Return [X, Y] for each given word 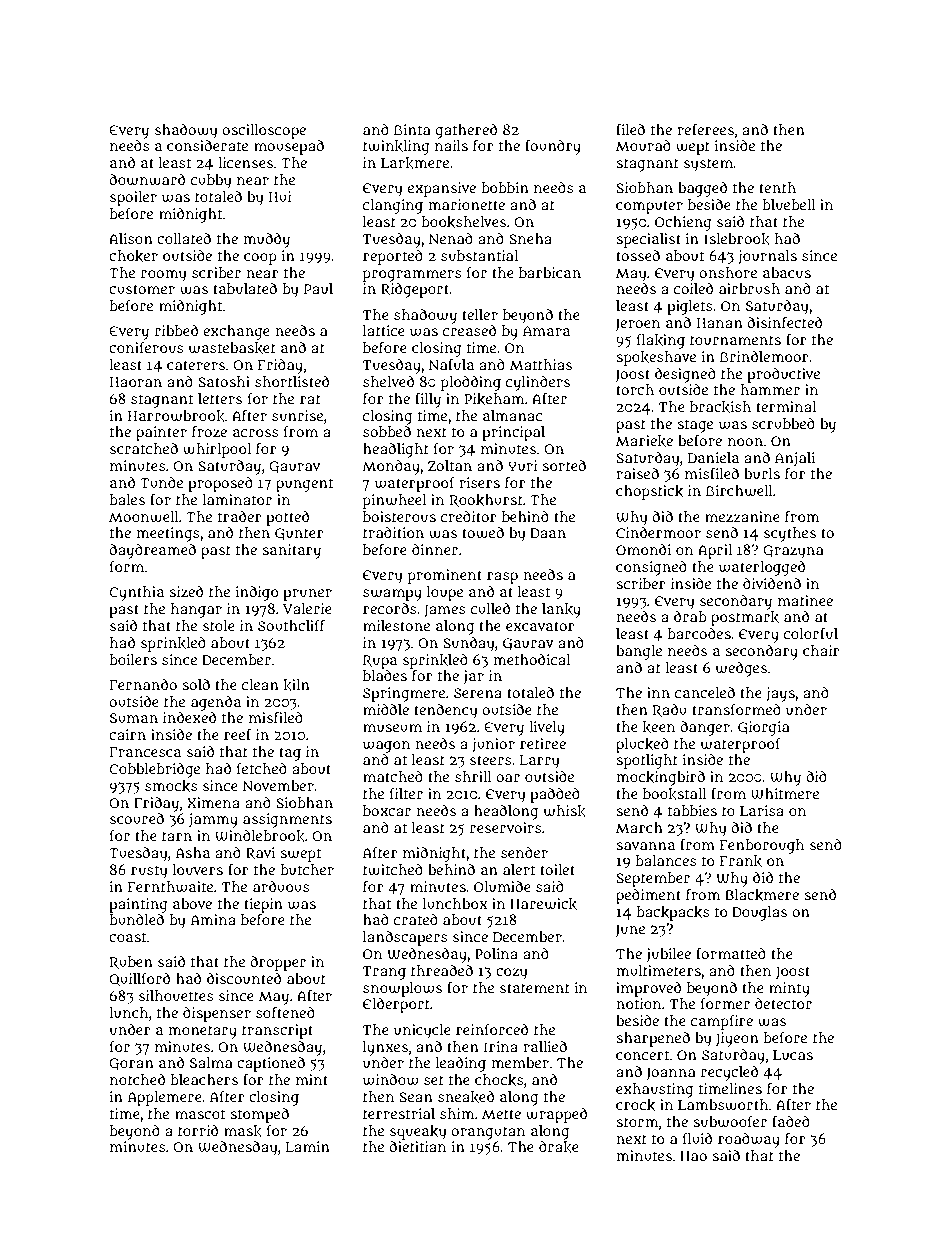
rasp [502, 578]
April [715, 551]
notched [137, 1079]
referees [705, 129]
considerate [207, 145]
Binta [412, 129]
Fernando [143, 684]
